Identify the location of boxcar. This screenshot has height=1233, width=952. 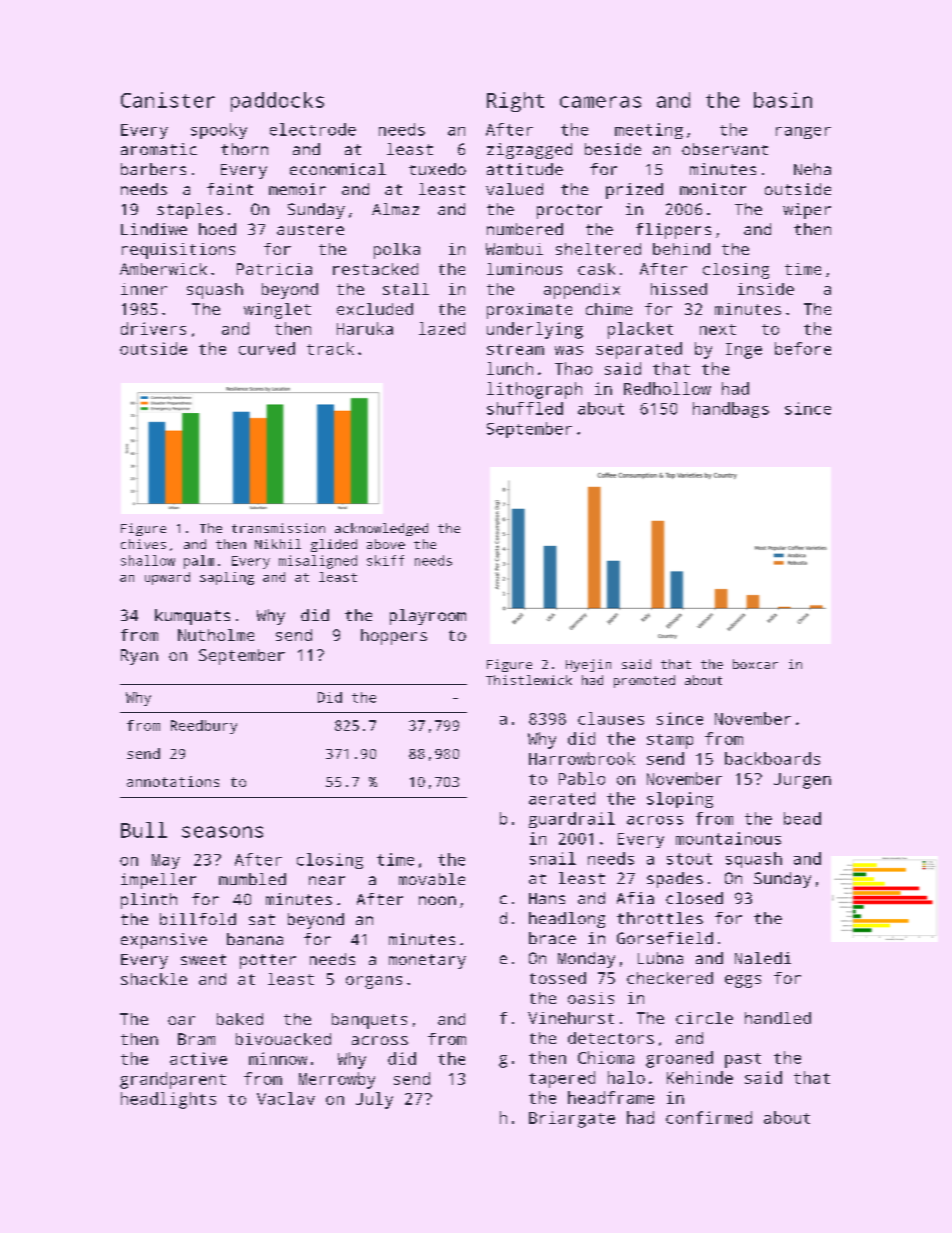
(755, 664).
